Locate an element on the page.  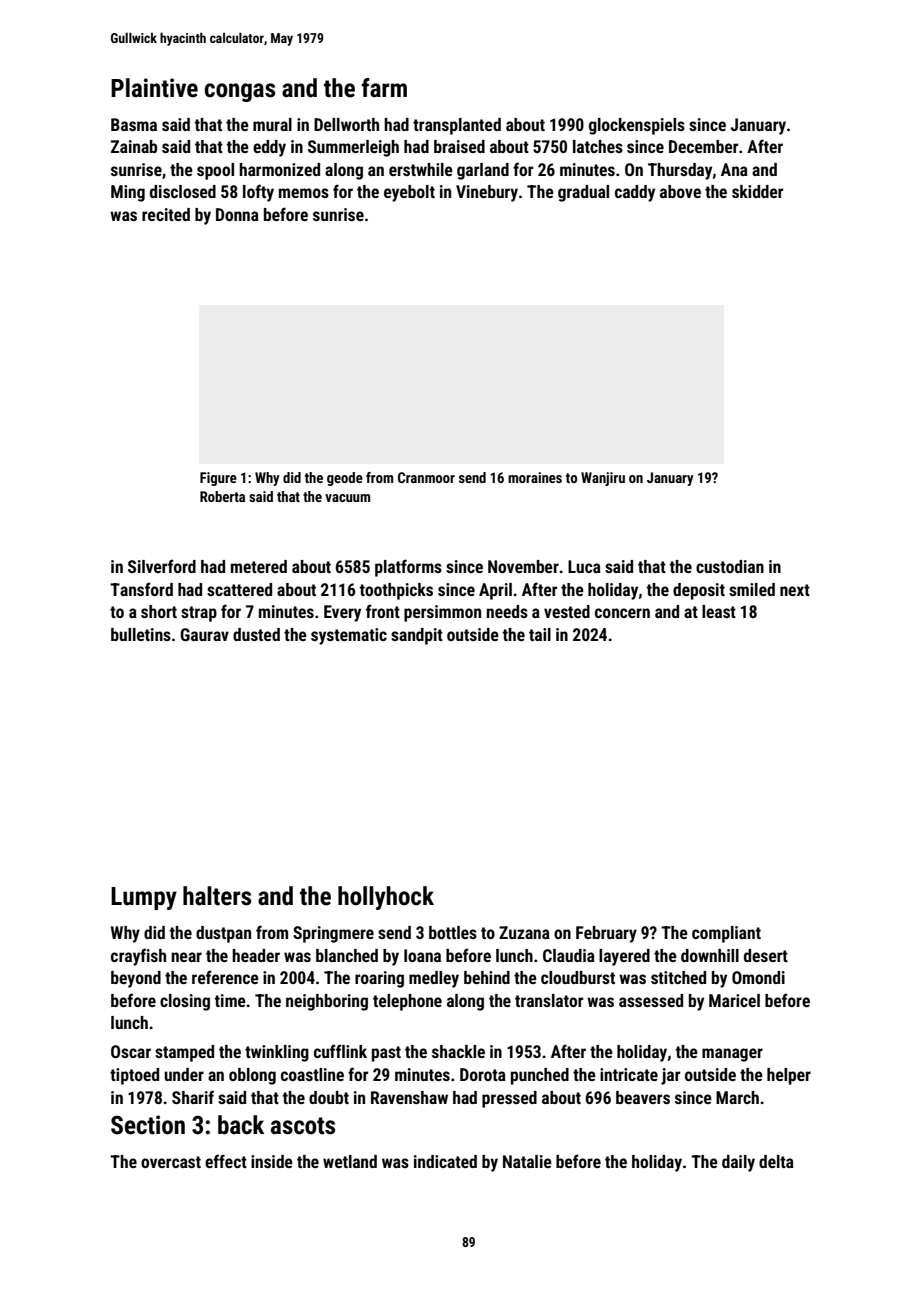
transplanted is located at coordinates (457, 126).
